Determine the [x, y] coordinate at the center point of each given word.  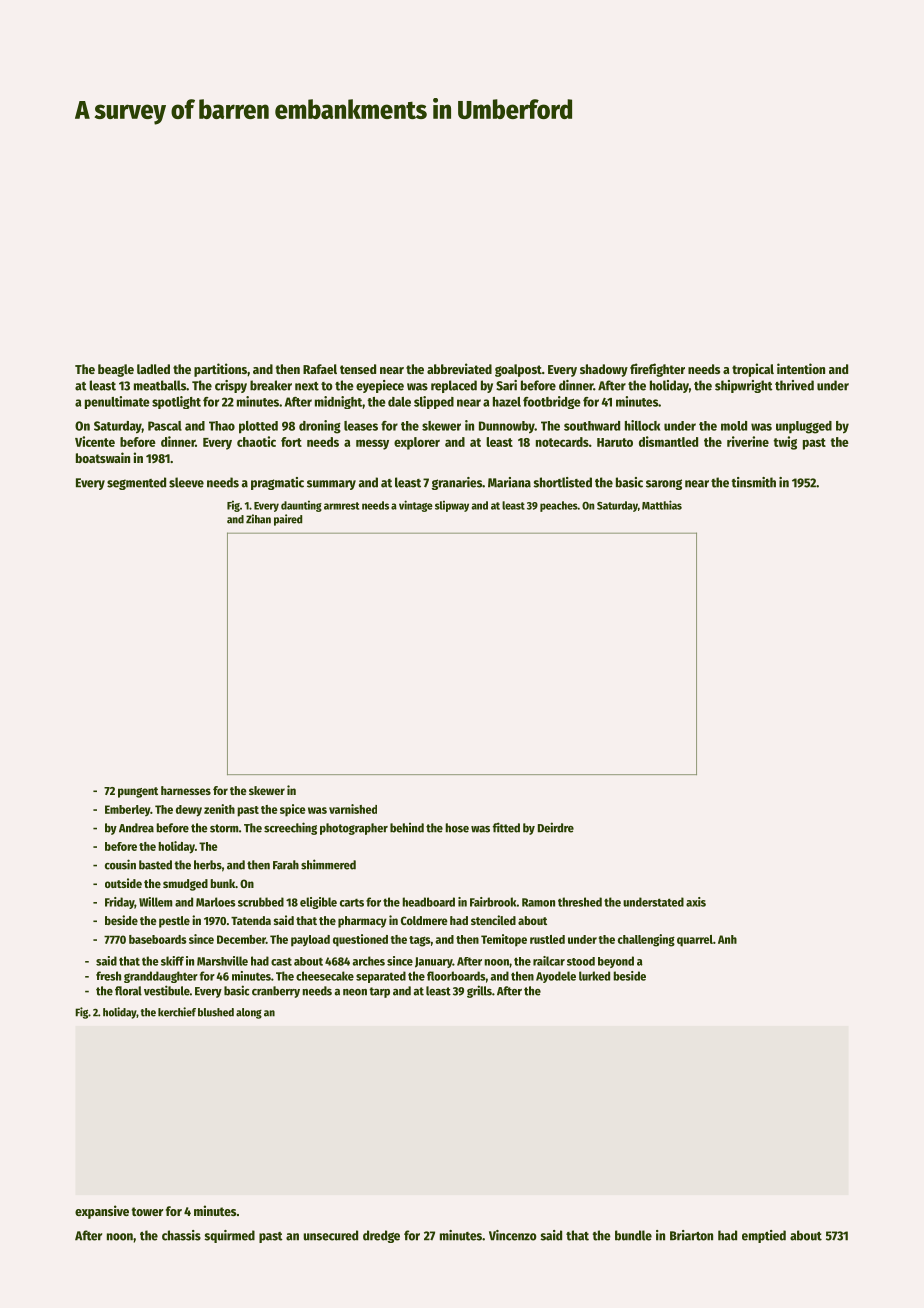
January [434, 962]
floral [128, 991]
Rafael [320, 369]
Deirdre [556, 827]
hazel [507, 402]
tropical [753, 370]
